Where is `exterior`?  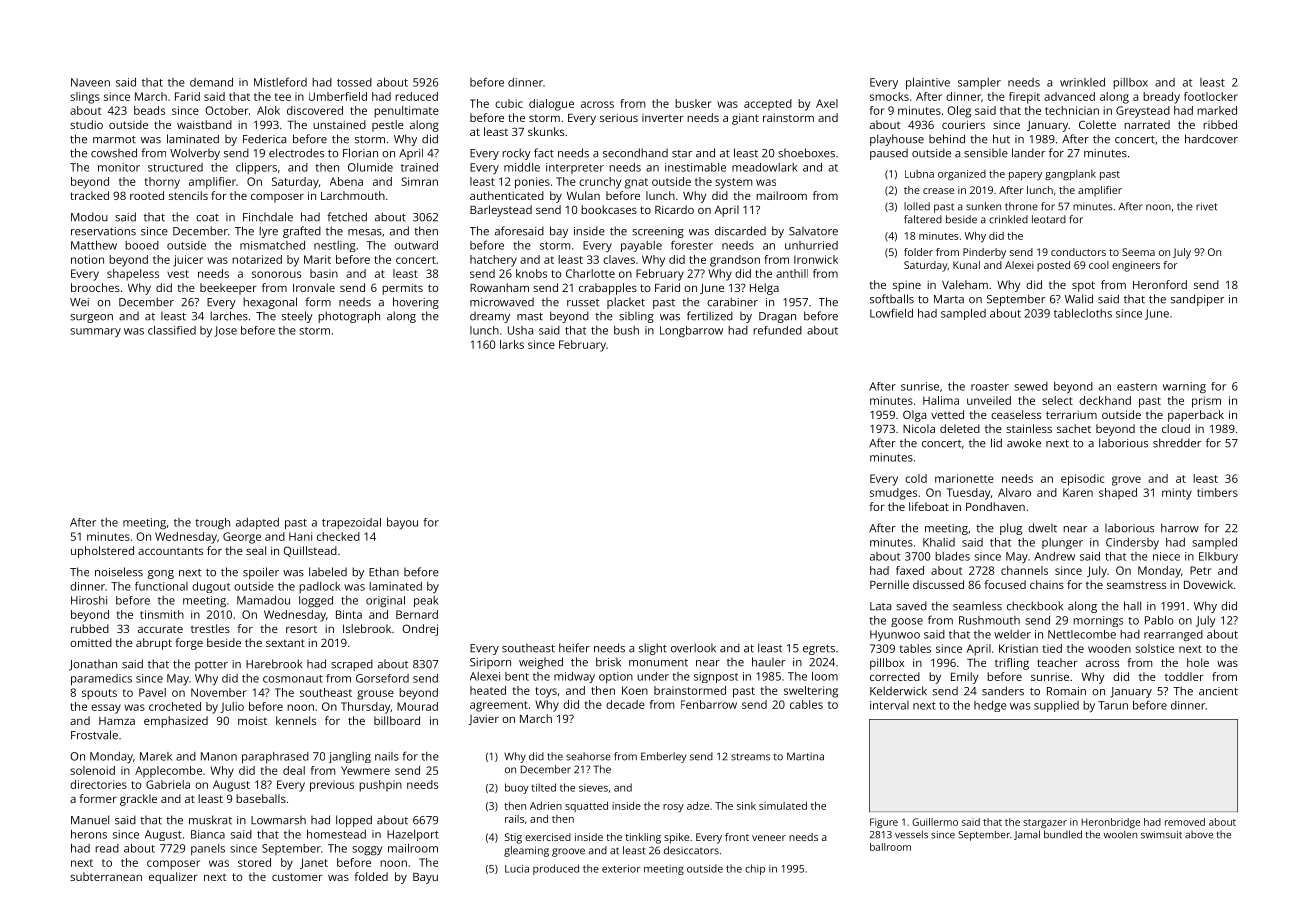
exterior is located at coordinates (621, 869).
